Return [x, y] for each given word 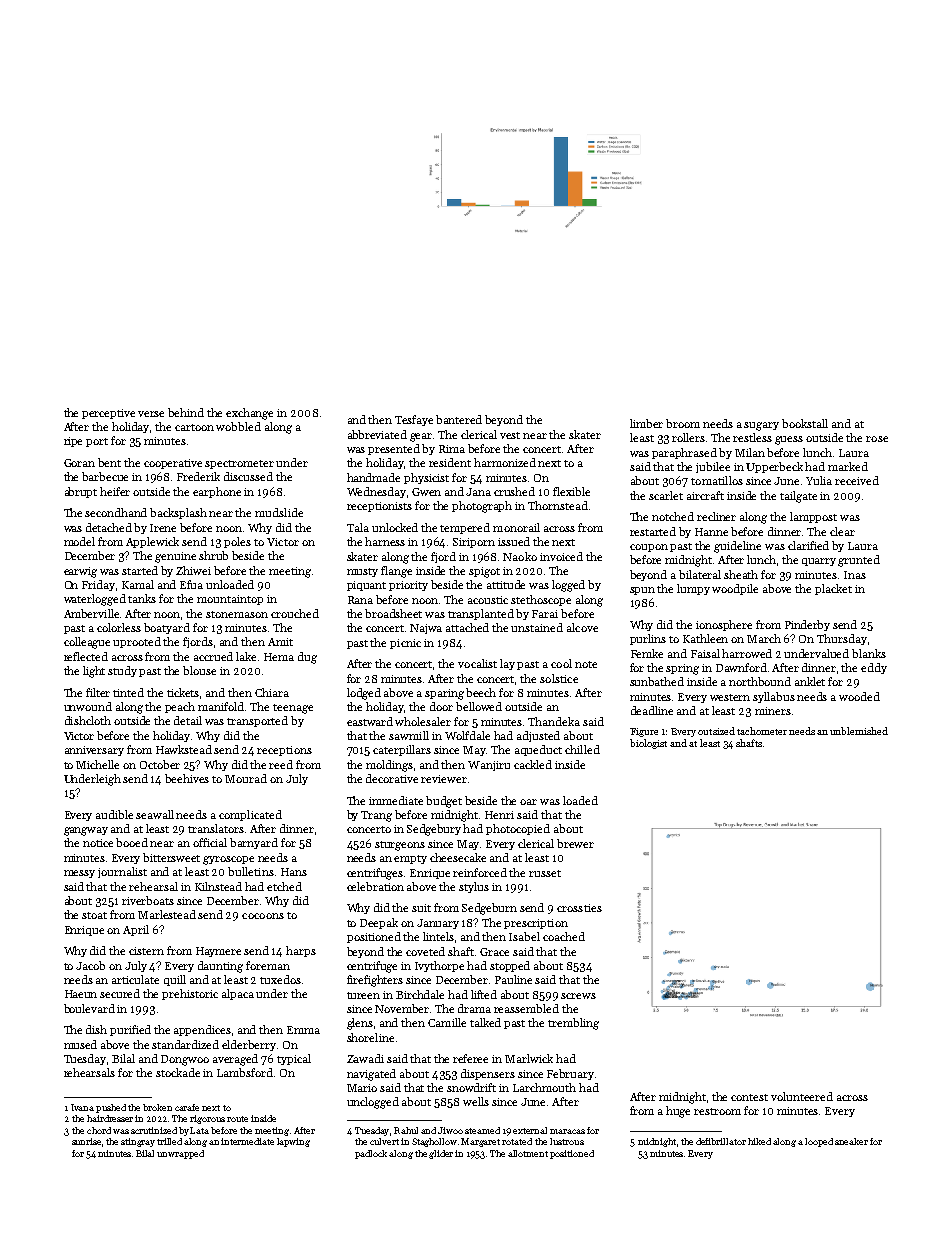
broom [683, 423]
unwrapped [180, 1154]
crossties [579, 908]
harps [301, 951]
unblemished [859, 731]
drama [474, 1008]
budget [444, 802]
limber [646, 423]
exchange [249, 414]
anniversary [94, 751]
